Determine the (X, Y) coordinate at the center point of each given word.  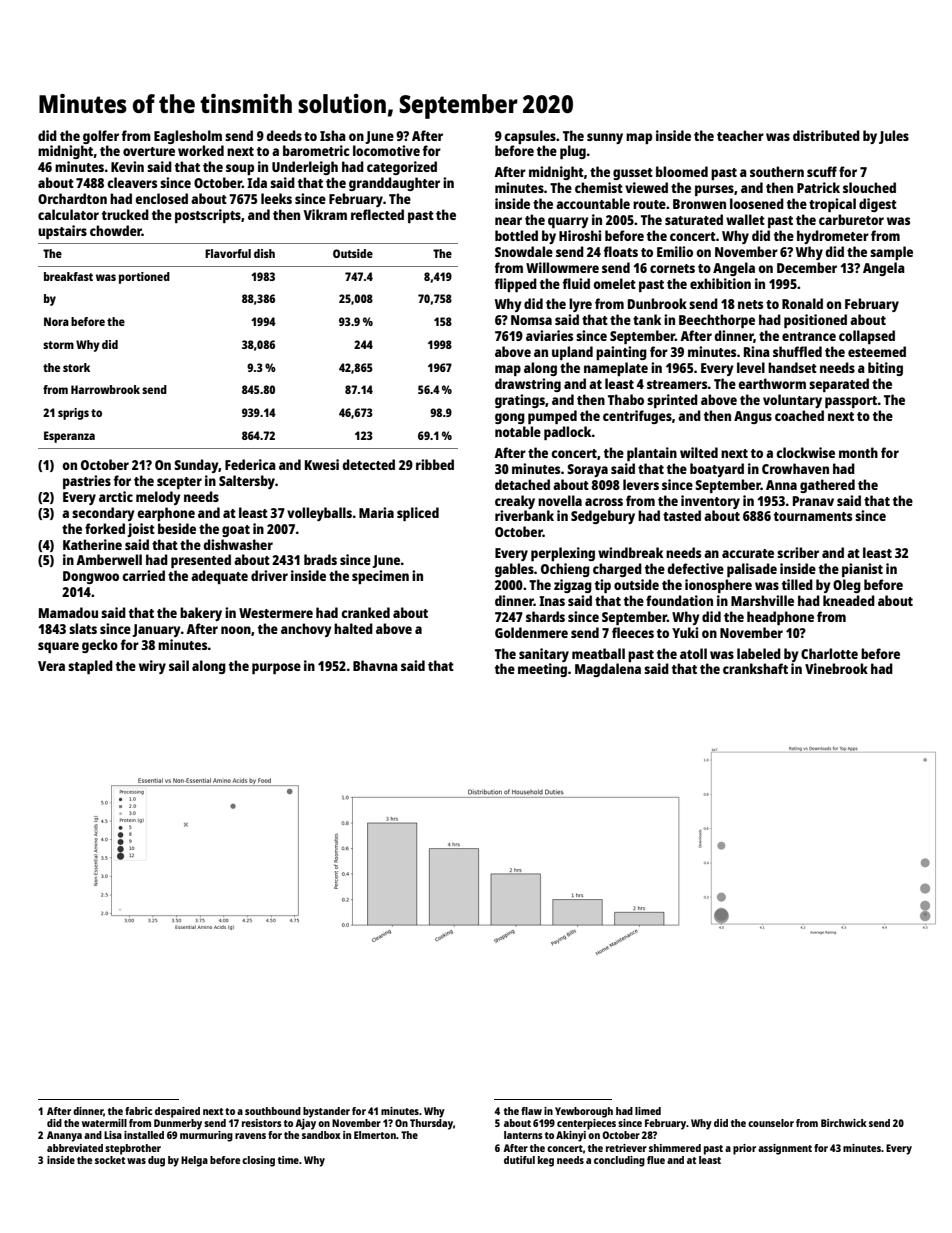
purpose (276, 668)
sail (179, 665)
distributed (826, 135)
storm (58, 345)
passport (851, 402)
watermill (104, 1123)
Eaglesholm (188, 137)
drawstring (528, 385)
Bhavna (375, 665)
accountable (593, 203)
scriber (798, 552)
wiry (152, 667)
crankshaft (755, 668)
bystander (326, 1112)
